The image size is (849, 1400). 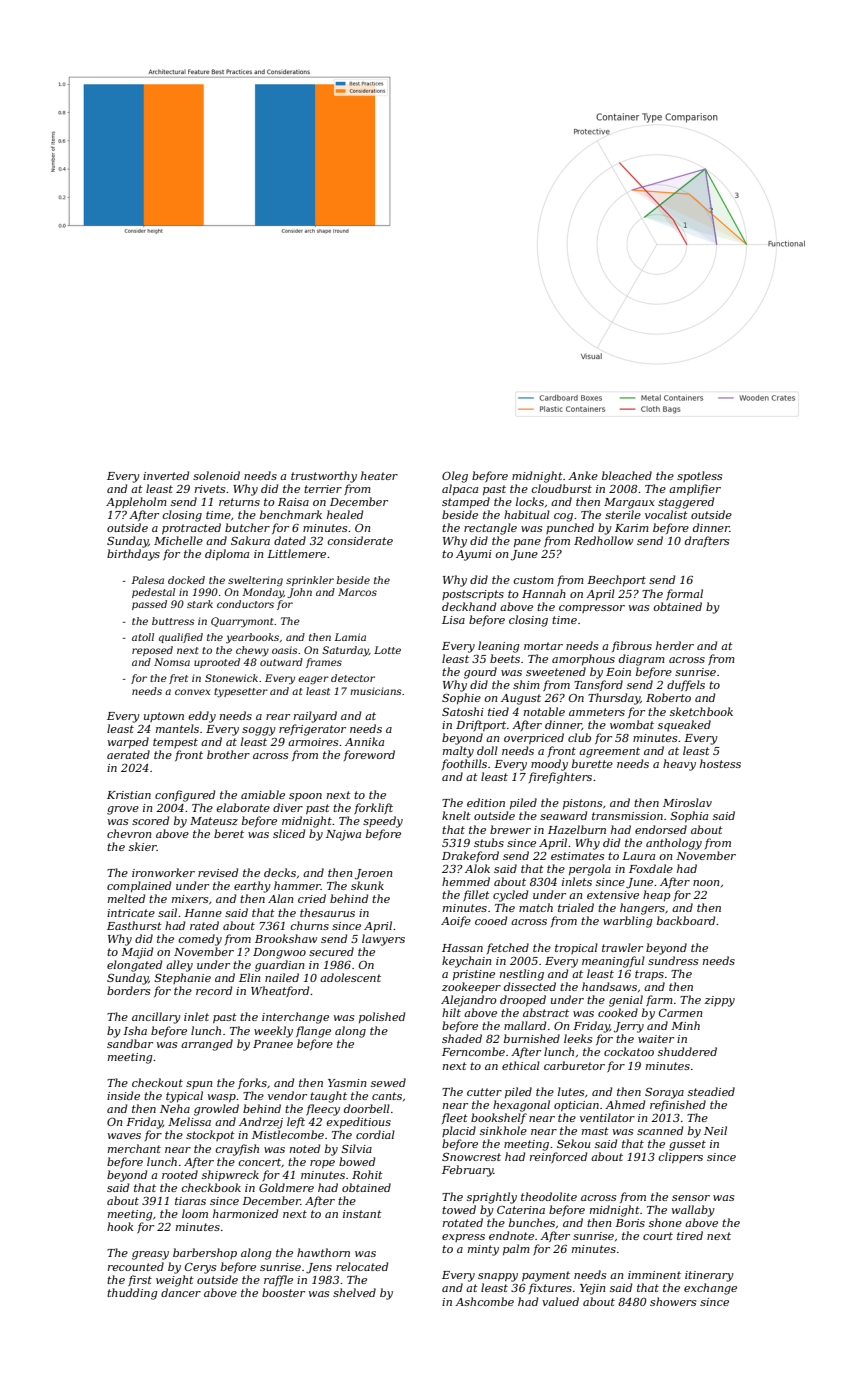 I want to click on Lamia, so click(x=350, y=637).
